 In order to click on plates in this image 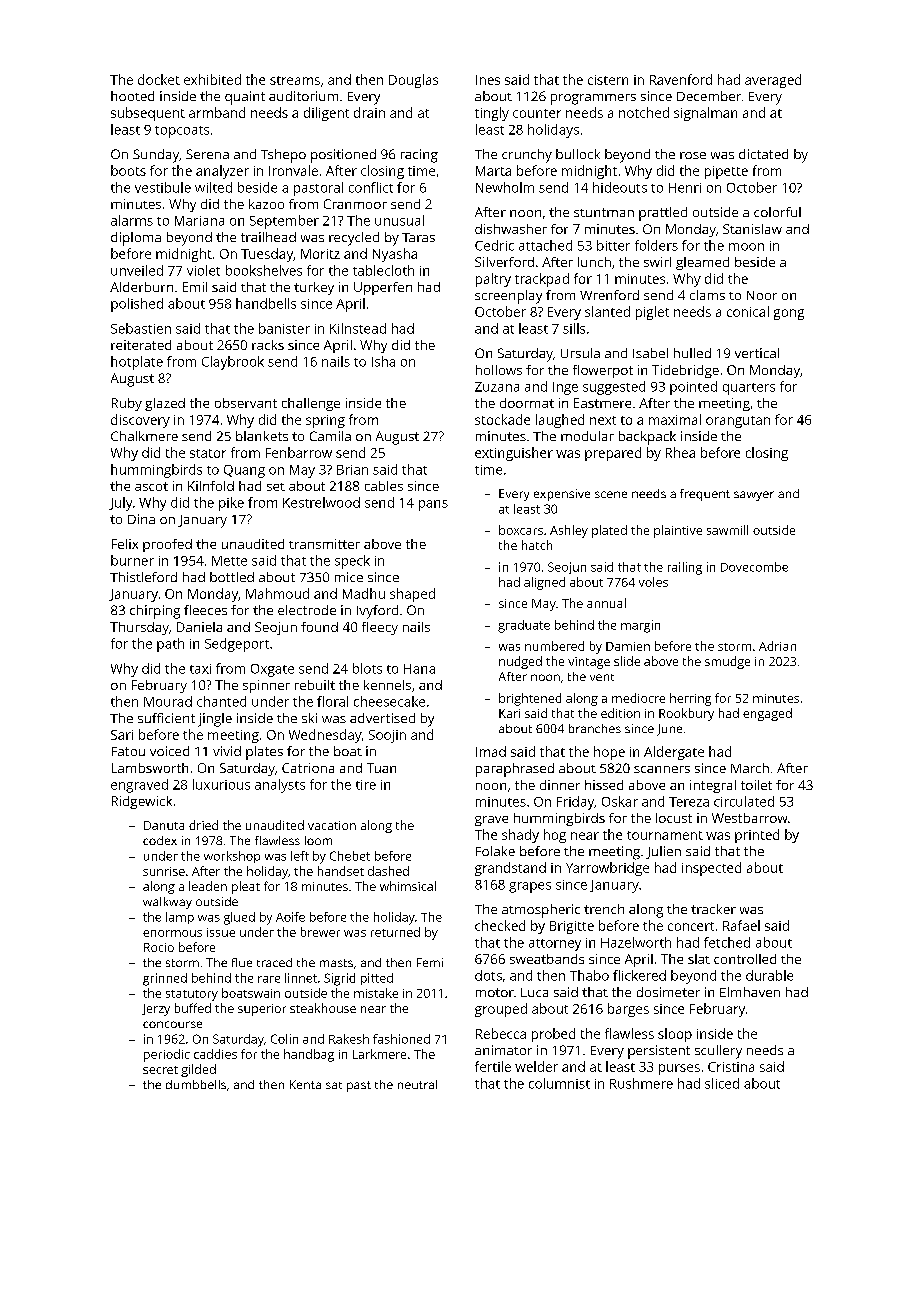, I will do `click(264, 753)`.
